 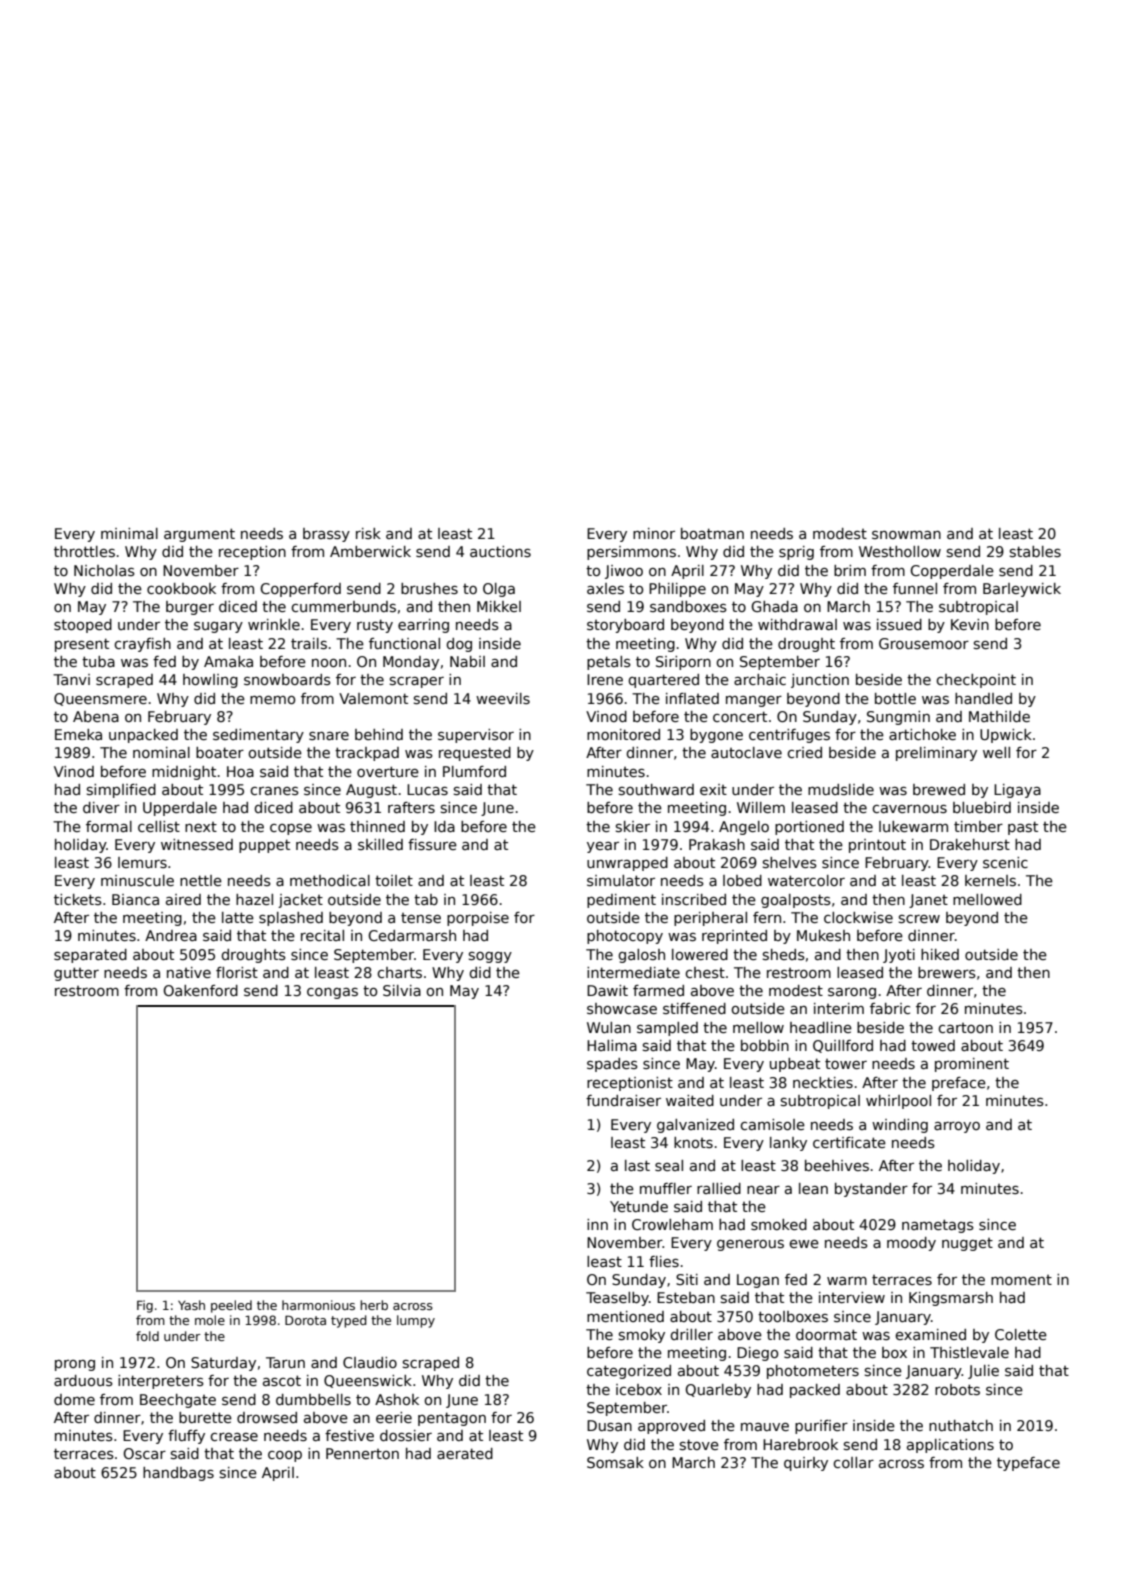 I want to click on examined, so click(x=930, y=1334).
